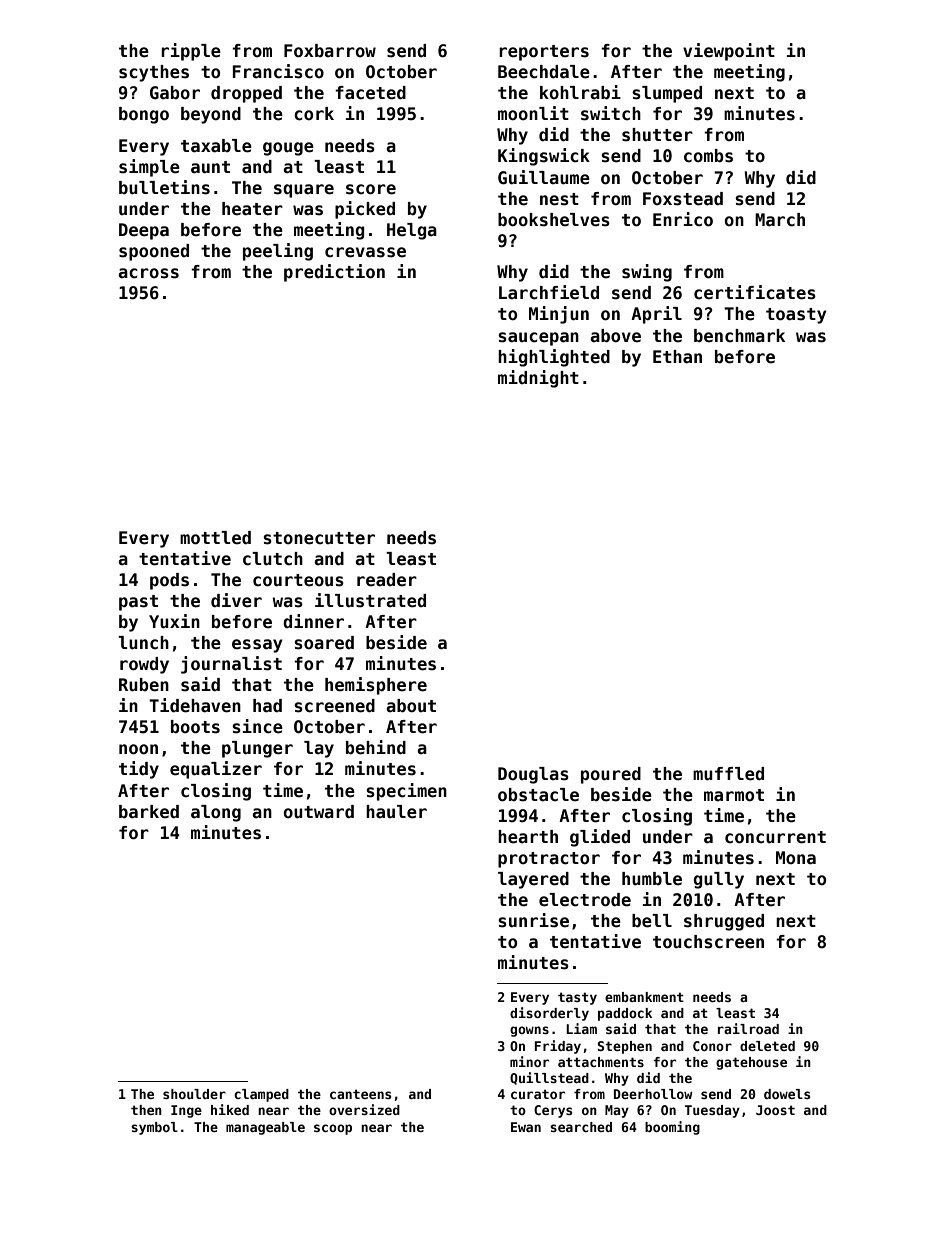 The width and height of the image is (952, 1233). I want to click on reader, so click(387, 580).
